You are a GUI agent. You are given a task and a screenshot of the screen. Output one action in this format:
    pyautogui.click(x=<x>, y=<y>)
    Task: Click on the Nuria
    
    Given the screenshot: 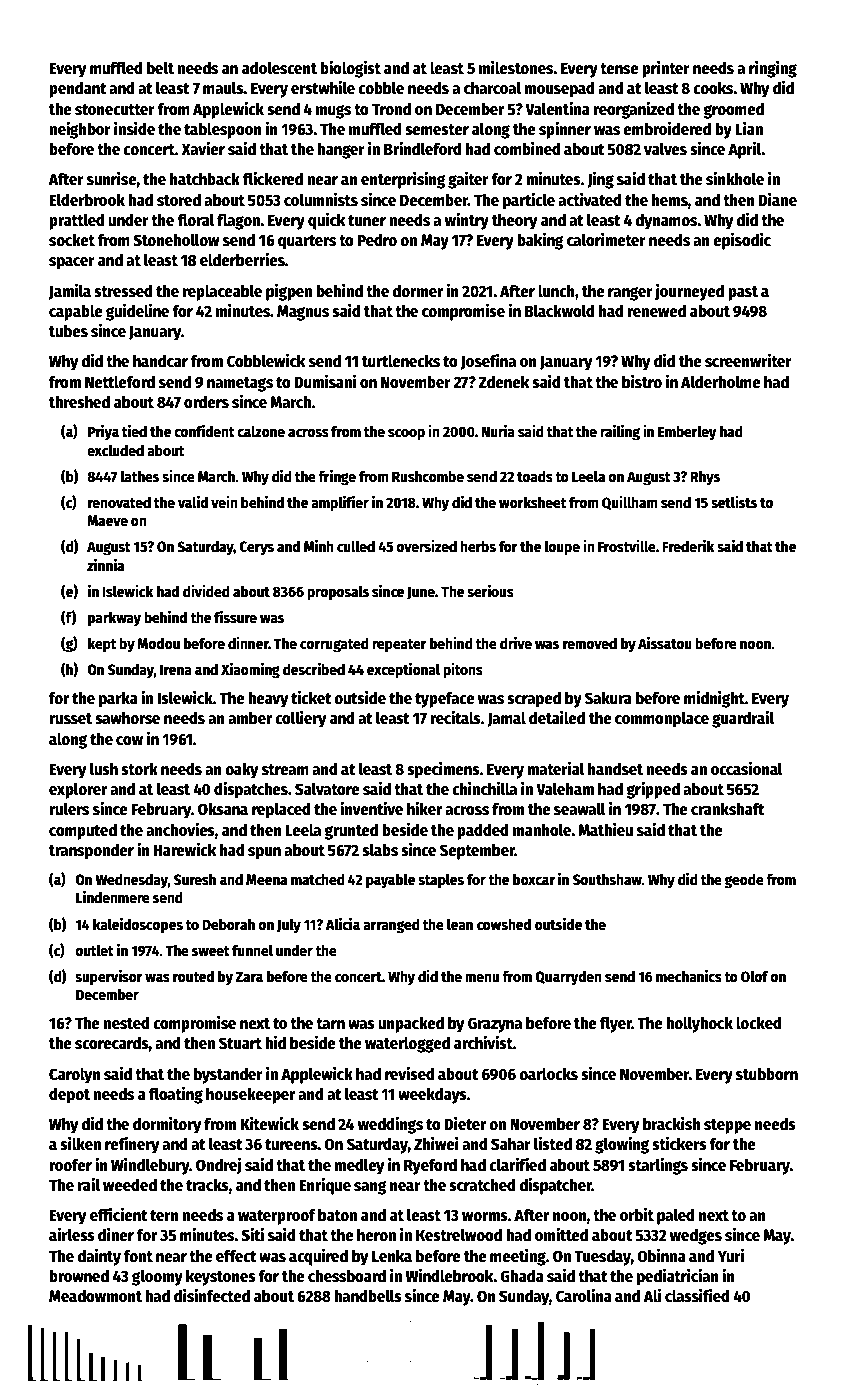 What is the action you would take?
    pyautogui.click(x=498, y=431)
